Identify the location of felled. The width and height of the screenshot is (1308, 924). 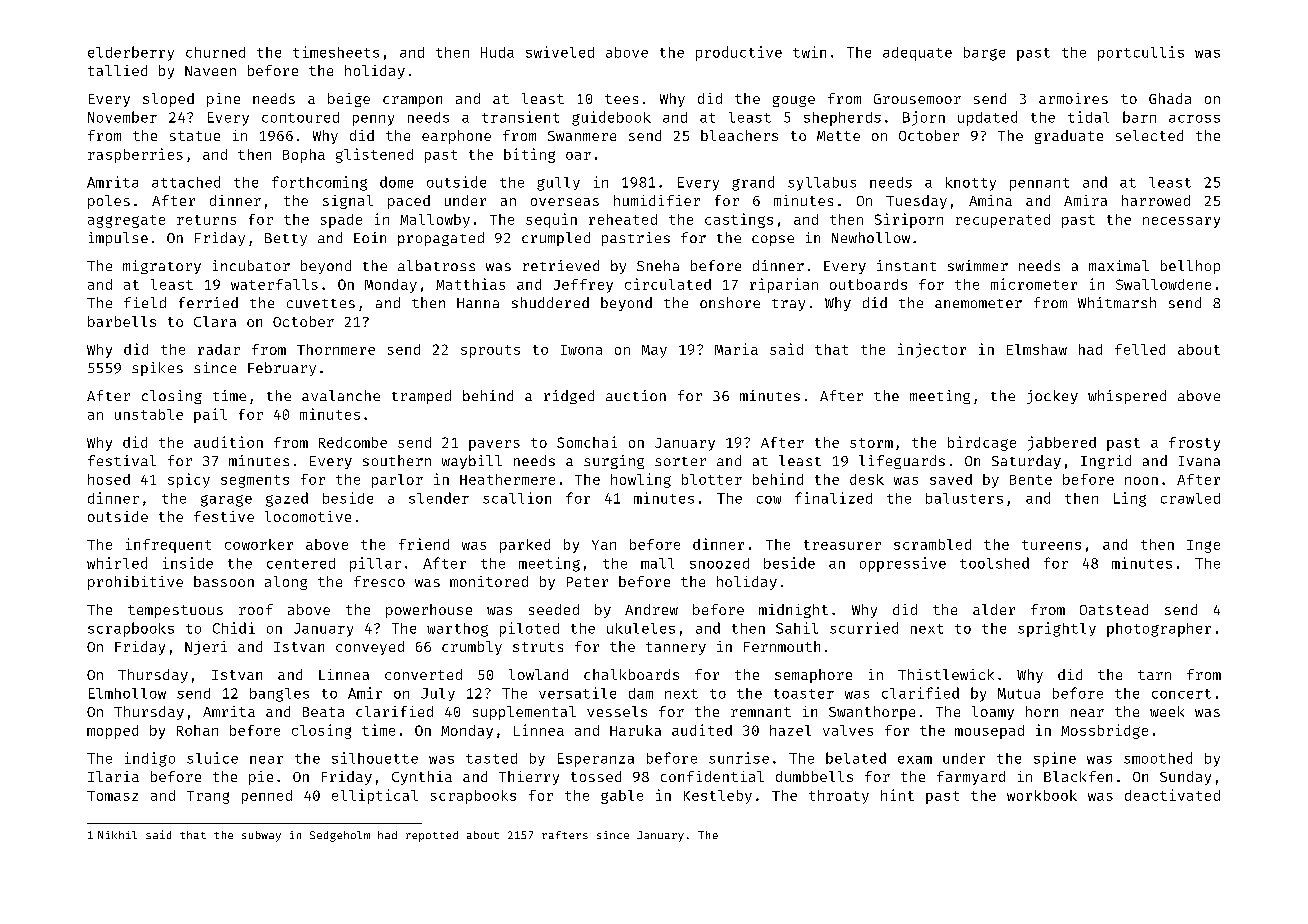
(1140, 349).
